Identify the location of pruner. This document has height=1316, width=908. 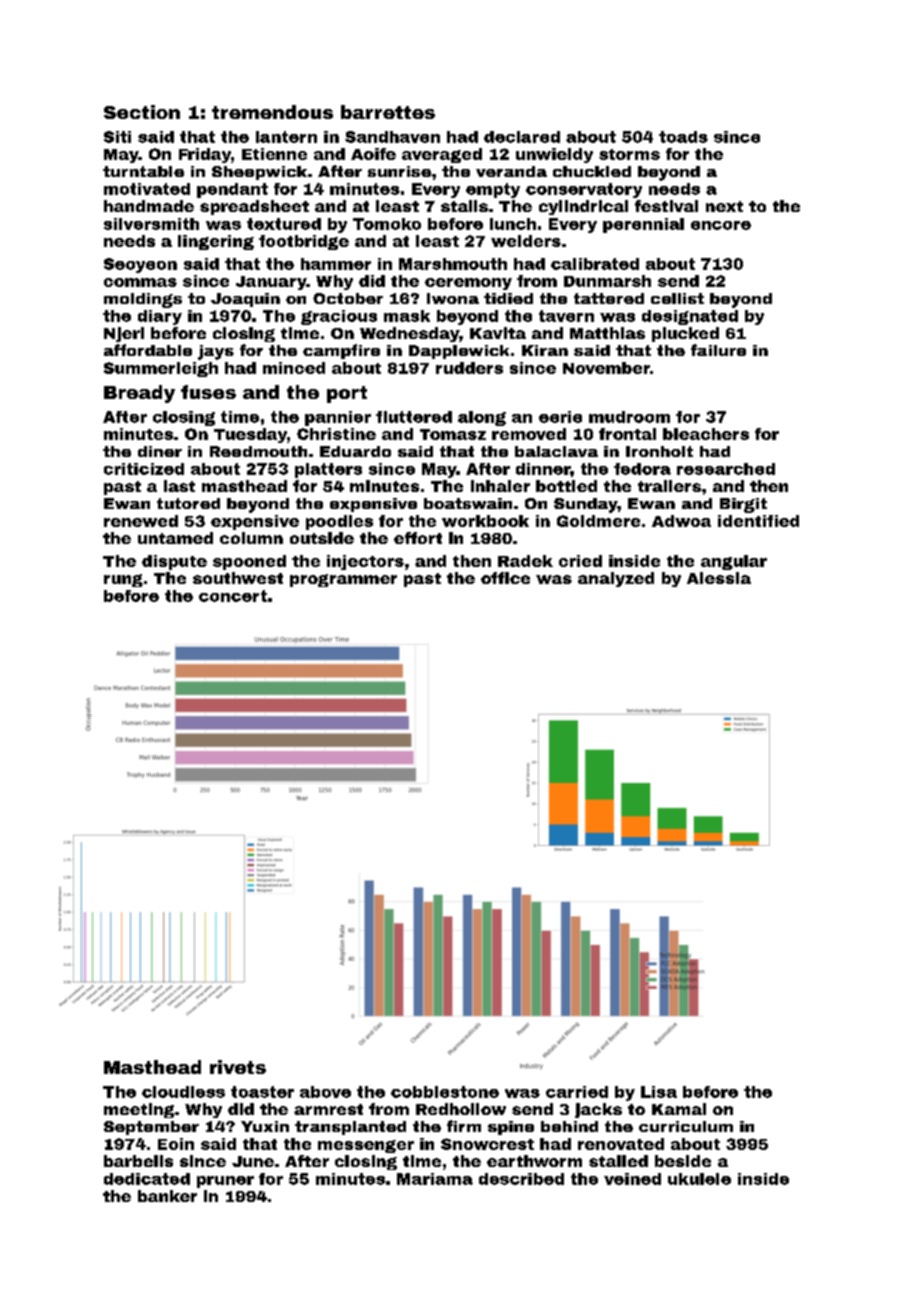
(225, 1182).
